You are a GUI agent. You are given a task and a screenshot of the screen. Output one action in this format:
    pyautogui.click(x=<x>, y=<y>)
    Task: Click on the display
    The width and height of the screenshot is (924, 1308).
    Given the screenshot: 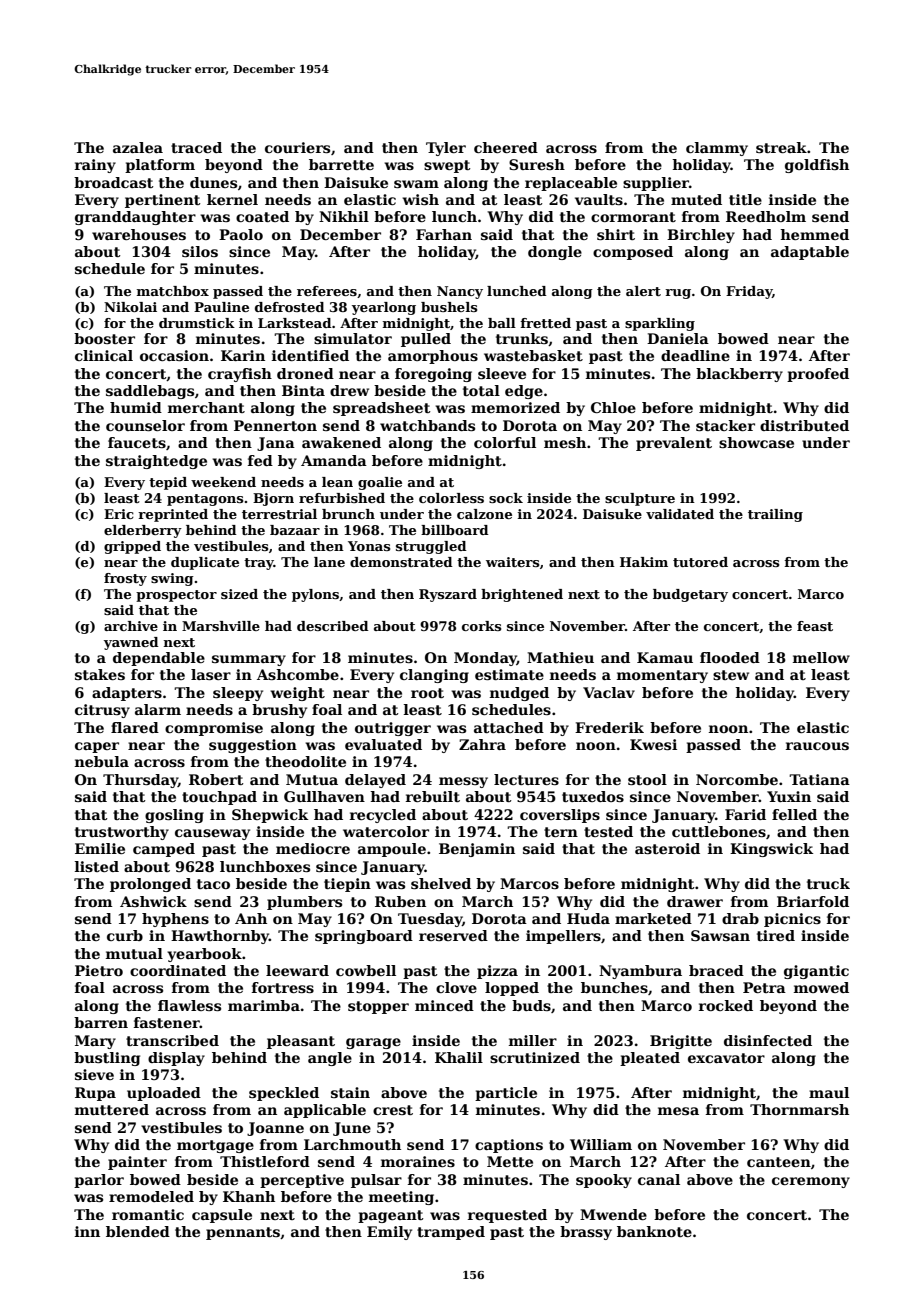 What is the action you would take?
    pyautogui.click(x=176, y=1059)
